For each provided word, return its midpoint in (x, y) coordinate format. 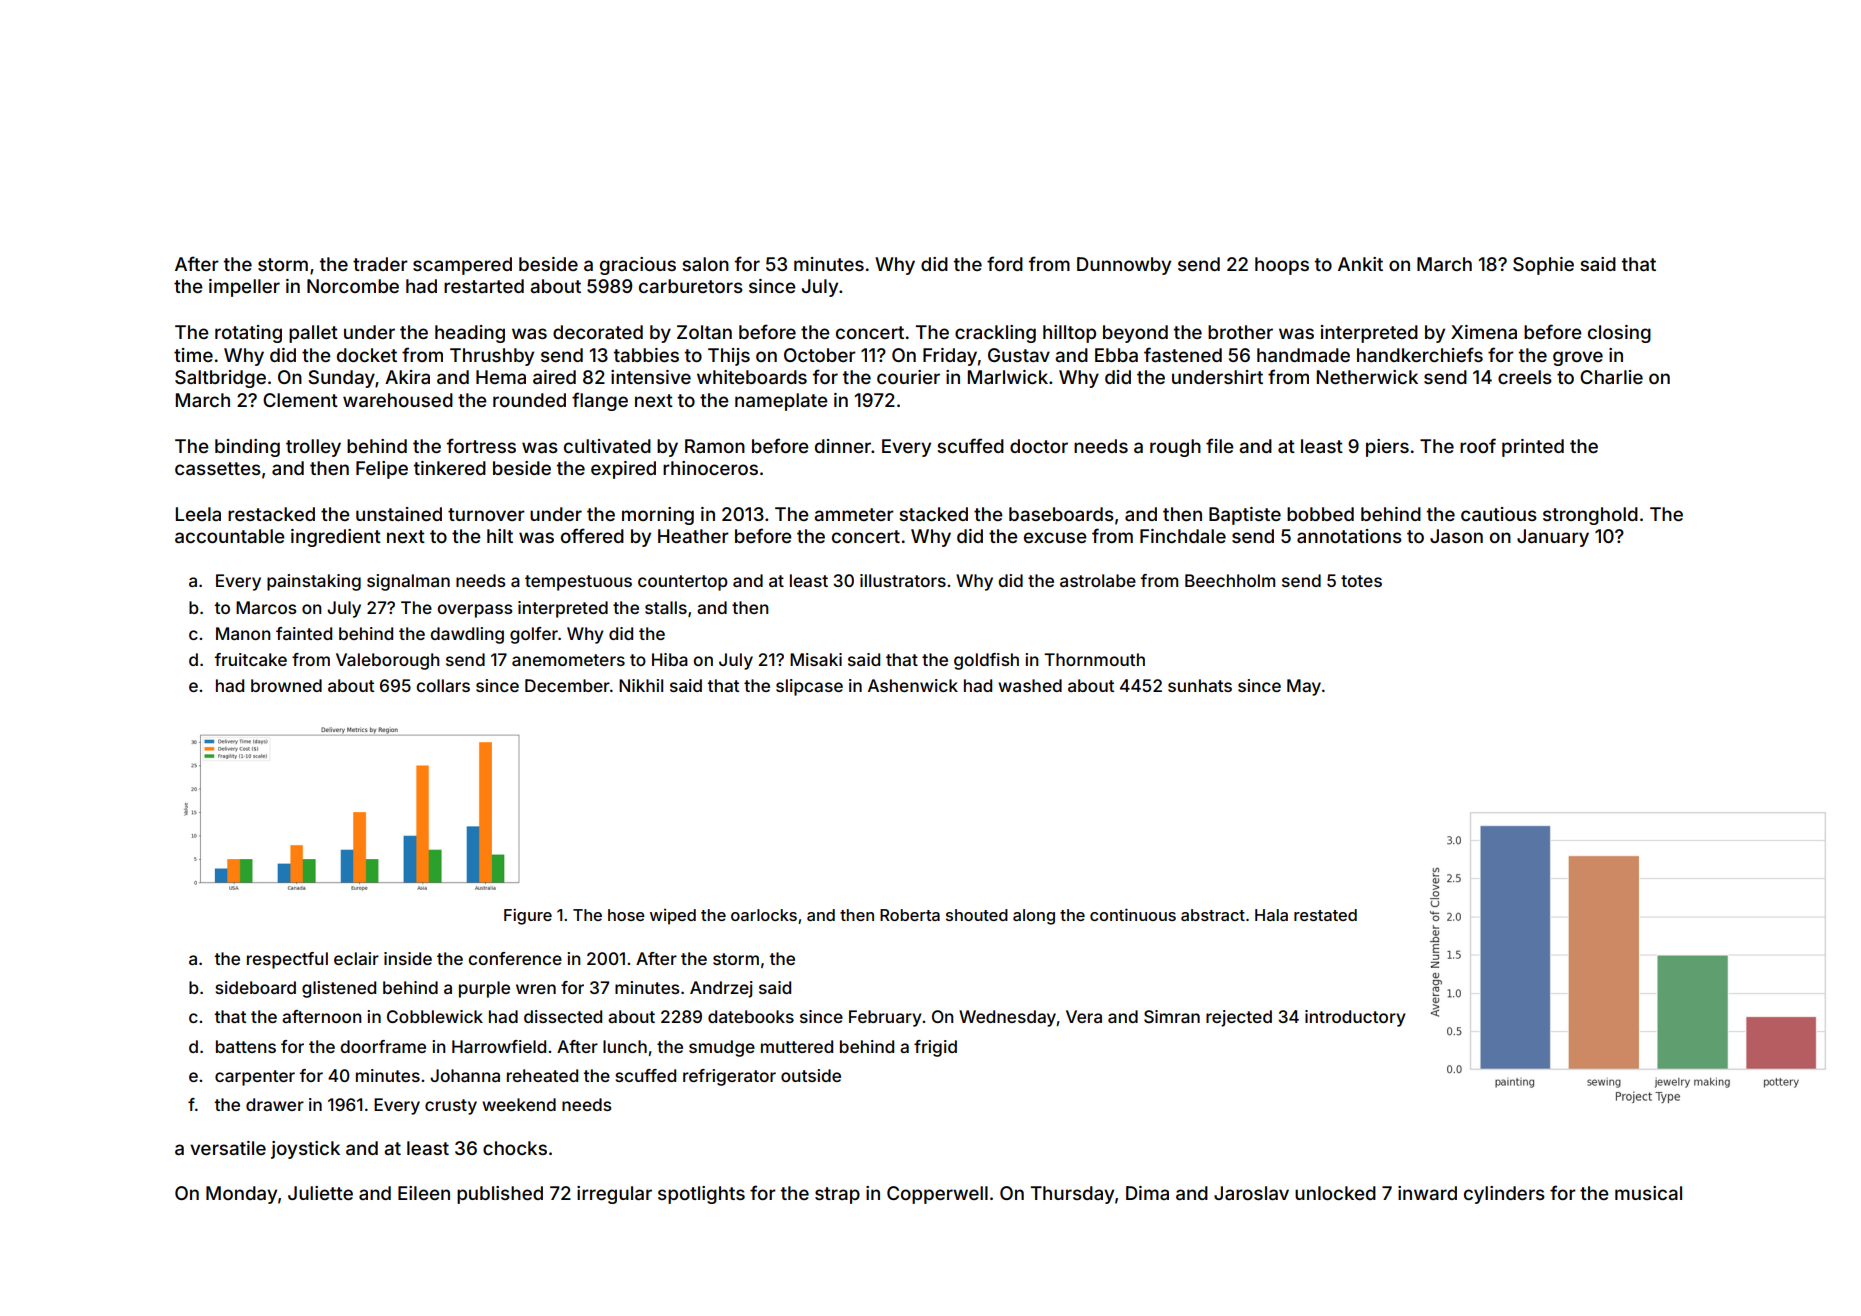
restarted (484, 286)
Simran (1172, 1016)
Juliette (320, 1193)
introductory (1355, 1018)
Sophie (1543, 266)
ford (1005, 263)
